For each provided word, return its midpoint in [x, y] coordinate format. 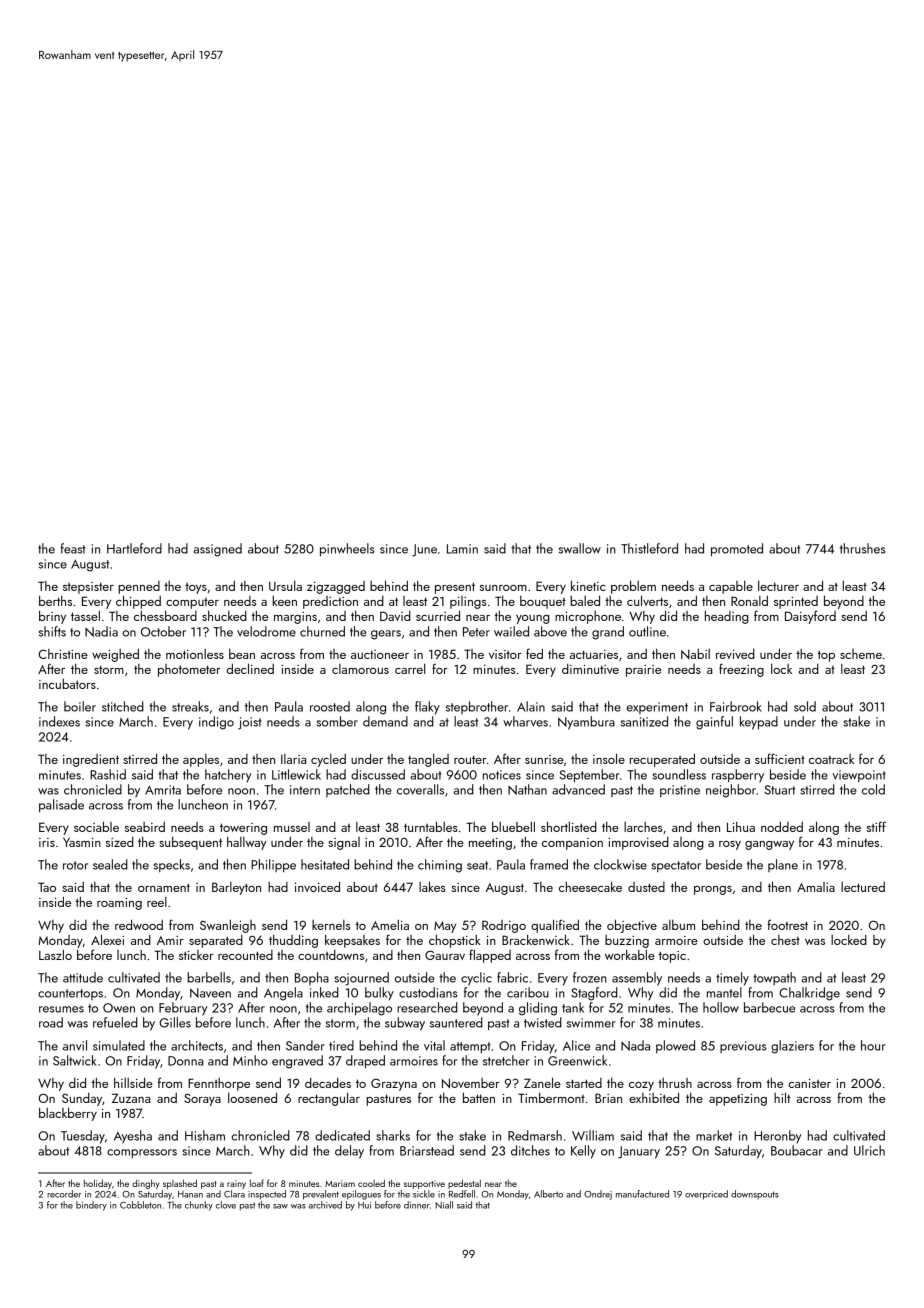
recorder [64, 1194]
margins [295, 618]
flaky [427, 708]
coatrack [831, 759]
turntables [431, 826]
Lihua [741, 827]
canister [810, 1083]
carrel [410, 668]
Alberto [548, 1194]
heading [727, 617]
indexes [59, 721]
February [183, 1008]
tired [341, 1045]
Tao [47, 887]
